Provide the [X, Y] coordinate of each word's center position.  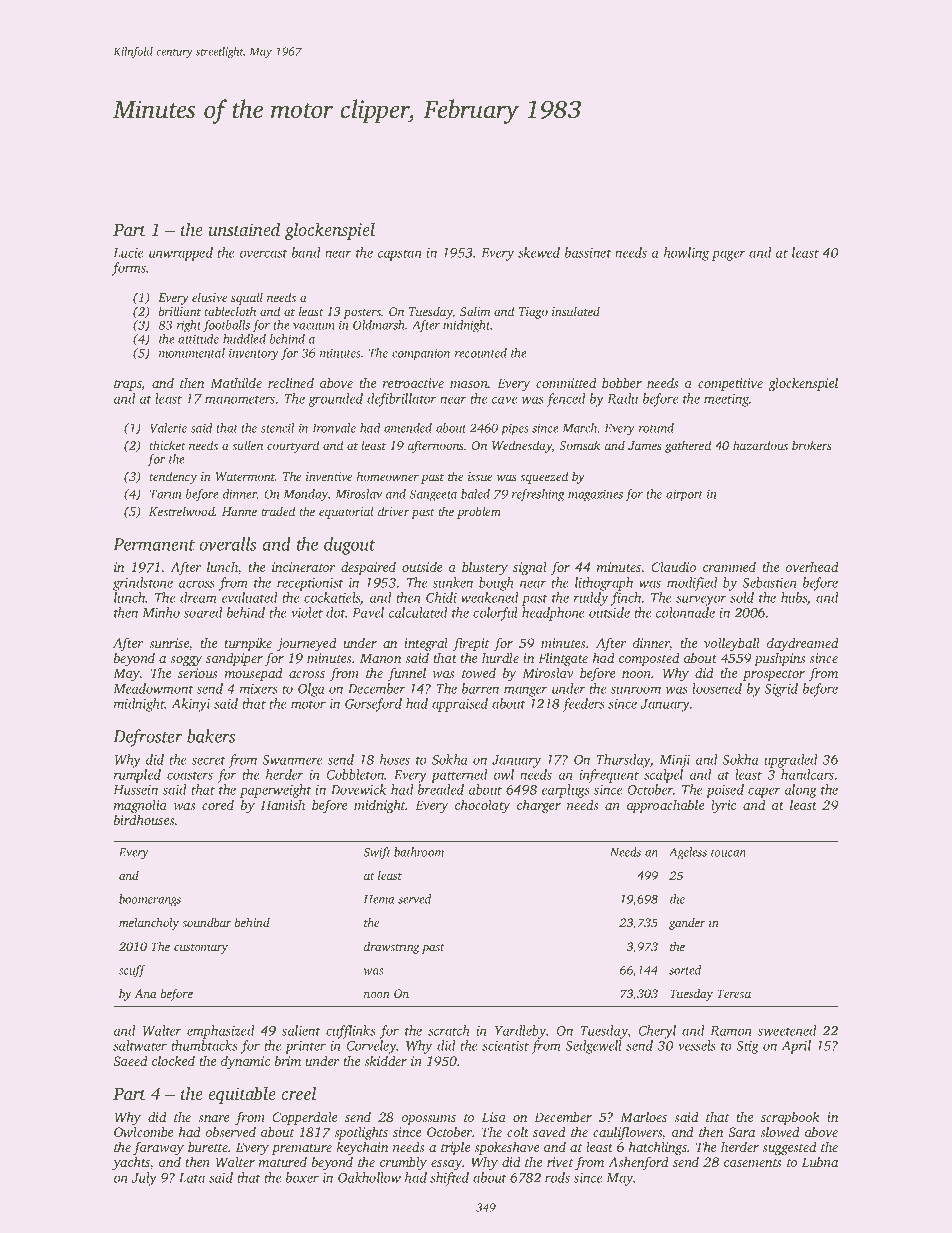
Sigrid [781, 690]
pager [728, 255]
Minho [161, 612]
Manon [380, 658]
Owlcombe [144, 1131]
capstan [400, 255]
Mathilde [236, 382]
